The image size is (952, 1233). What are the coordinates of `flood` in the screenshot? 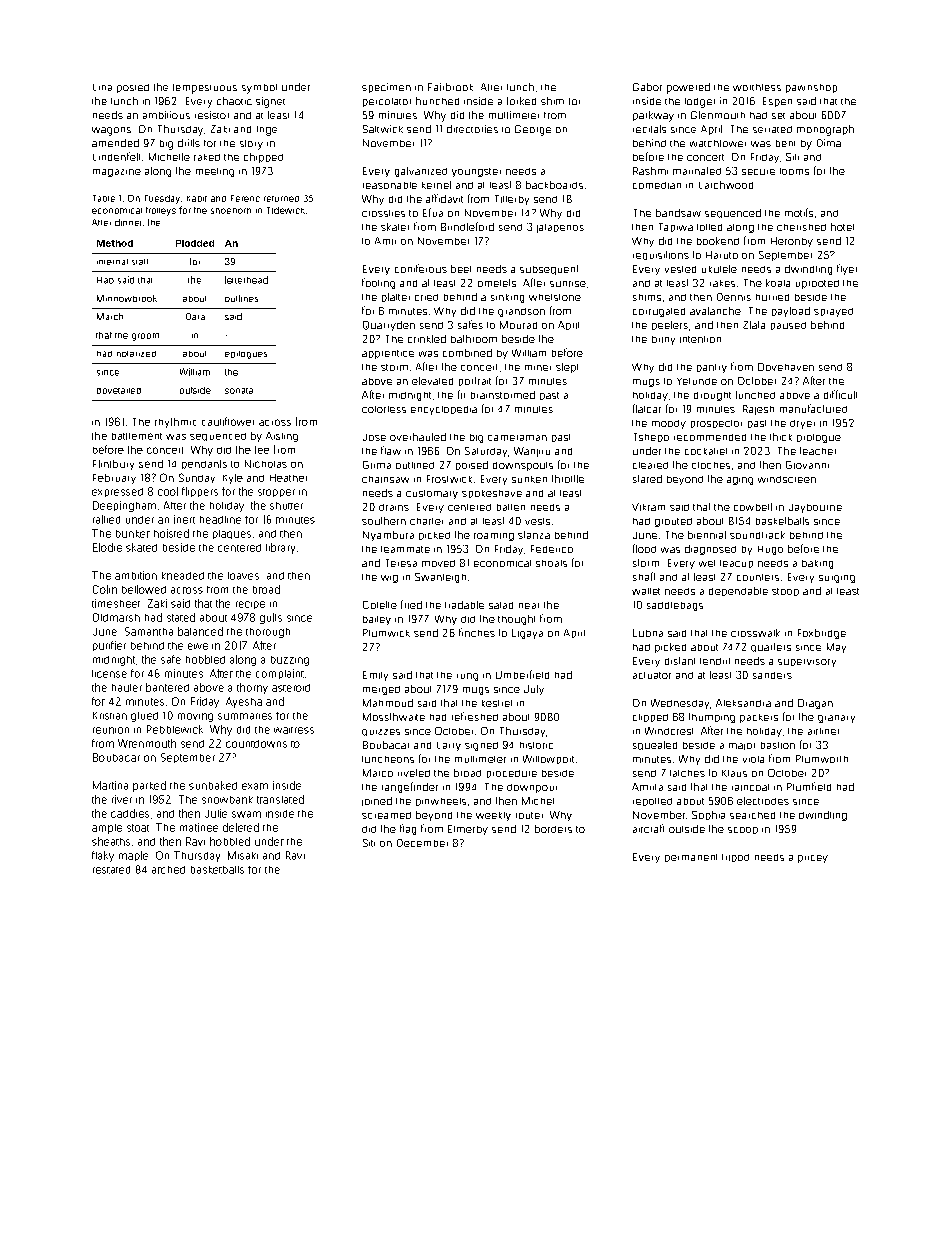 It's located at (644, 548).
